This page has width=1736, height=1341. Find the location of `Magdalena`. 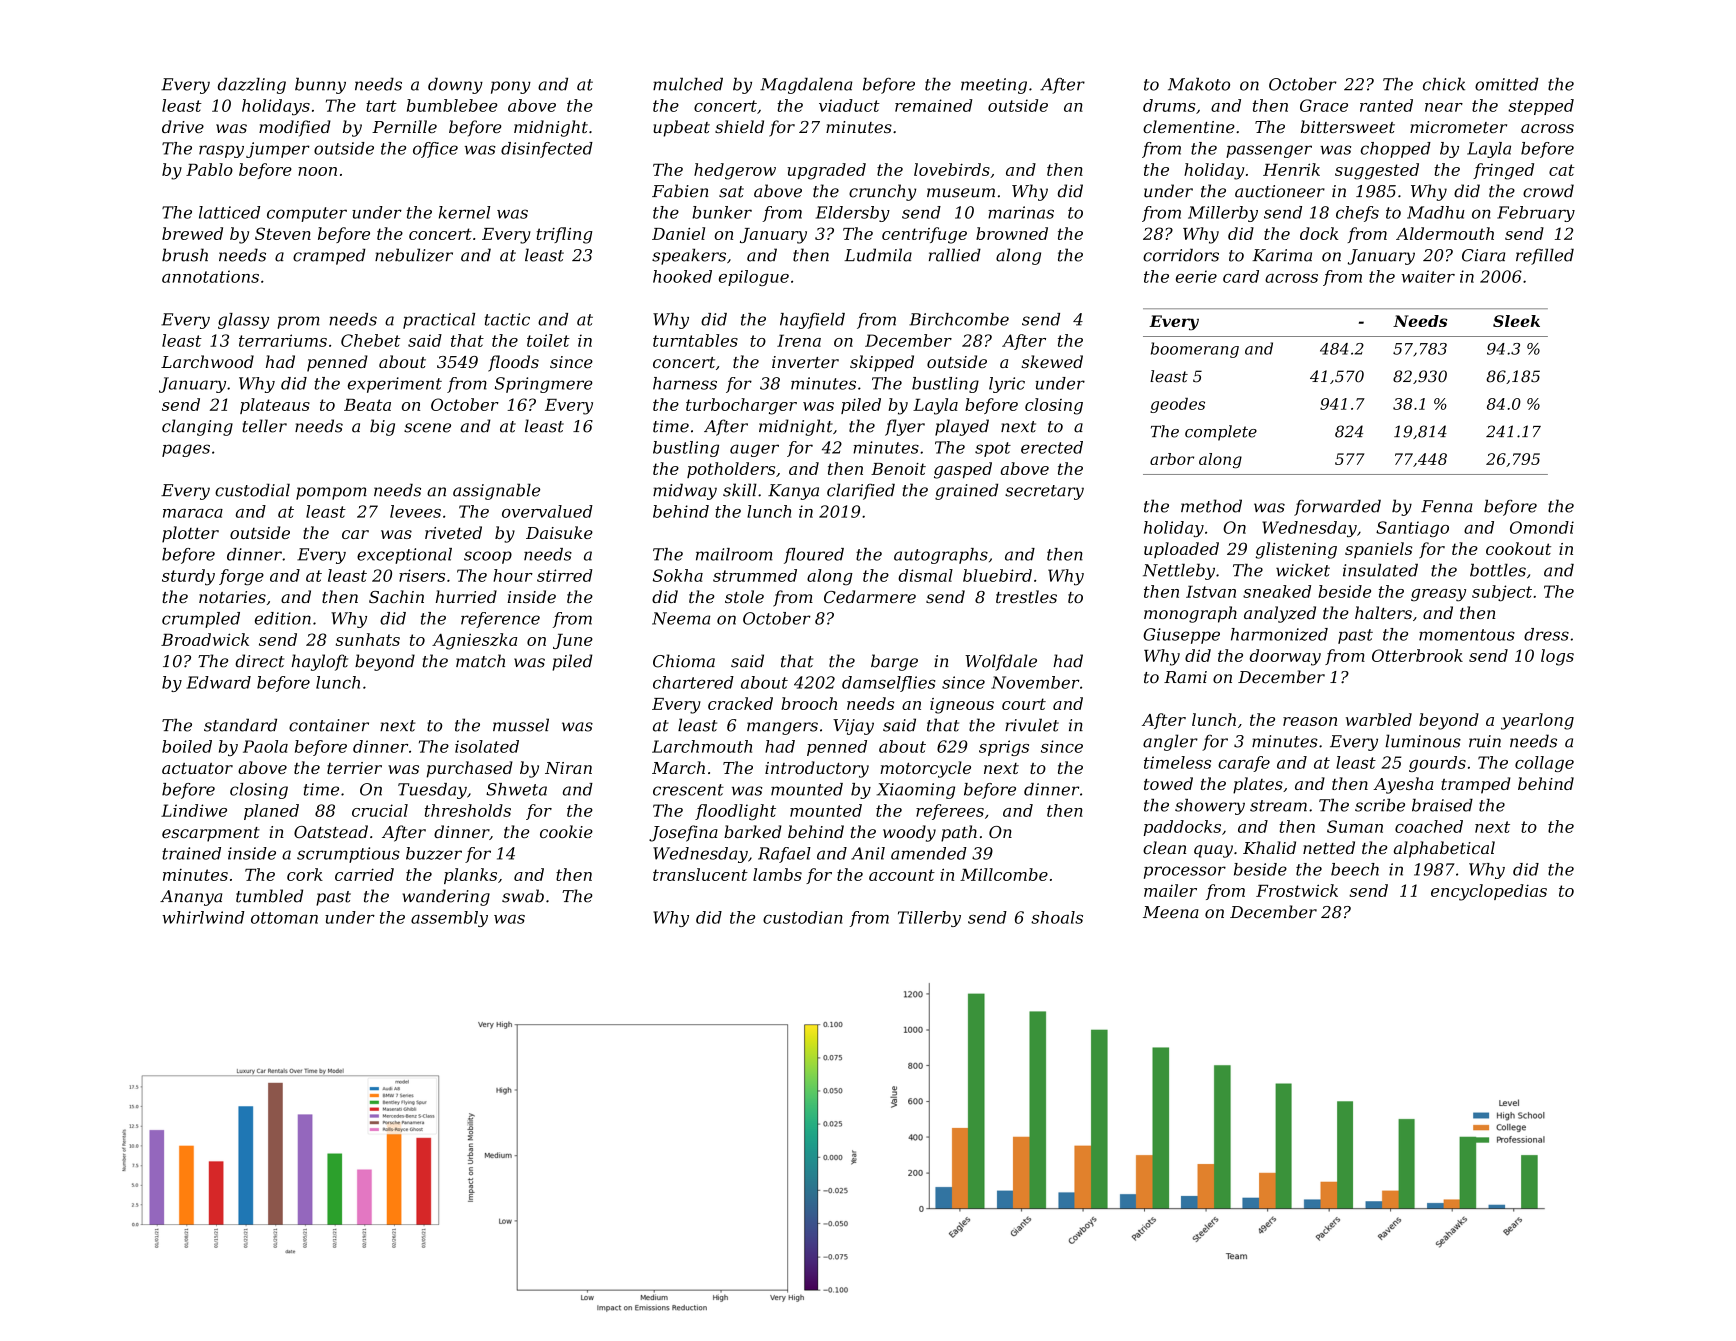

Magdalena is located at coordinates (806, 86).
